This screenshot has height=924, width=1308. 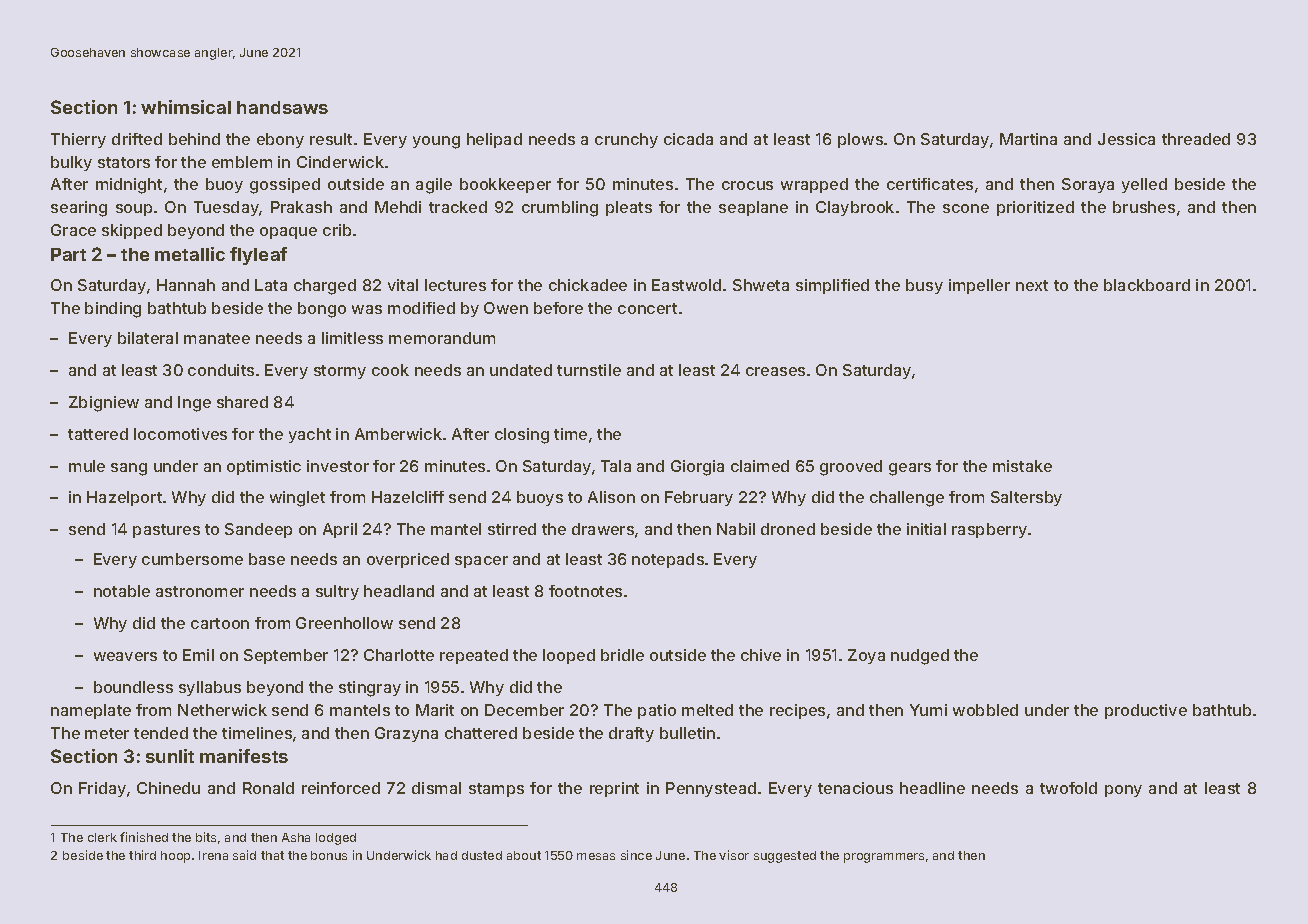 I want to click on soup, so click(x=134, y=210).
